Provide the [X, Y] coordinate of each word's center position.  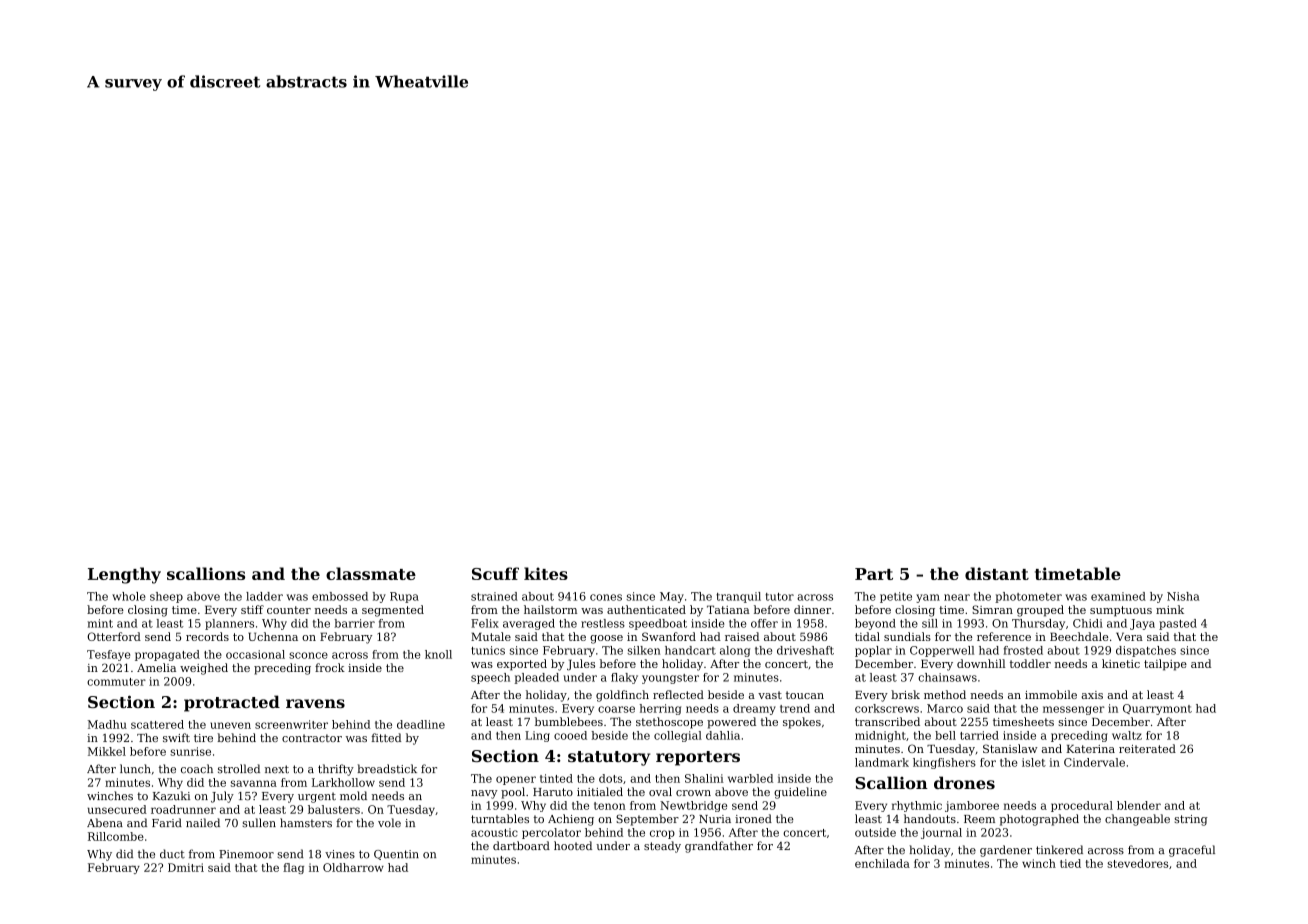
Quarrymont [1157, 709]
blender [1139, 805]
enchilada [882, 863]
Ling [537, 736]
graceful [1192, 851]
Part [874, 574]
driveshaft [805, 650]
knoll [438, 654]
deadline [421, 724]
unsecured [117, 809]
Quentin [396, 855]
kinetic [1121, 663]
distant [997, 573]
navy [484, 794]
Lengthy [124, 575]
